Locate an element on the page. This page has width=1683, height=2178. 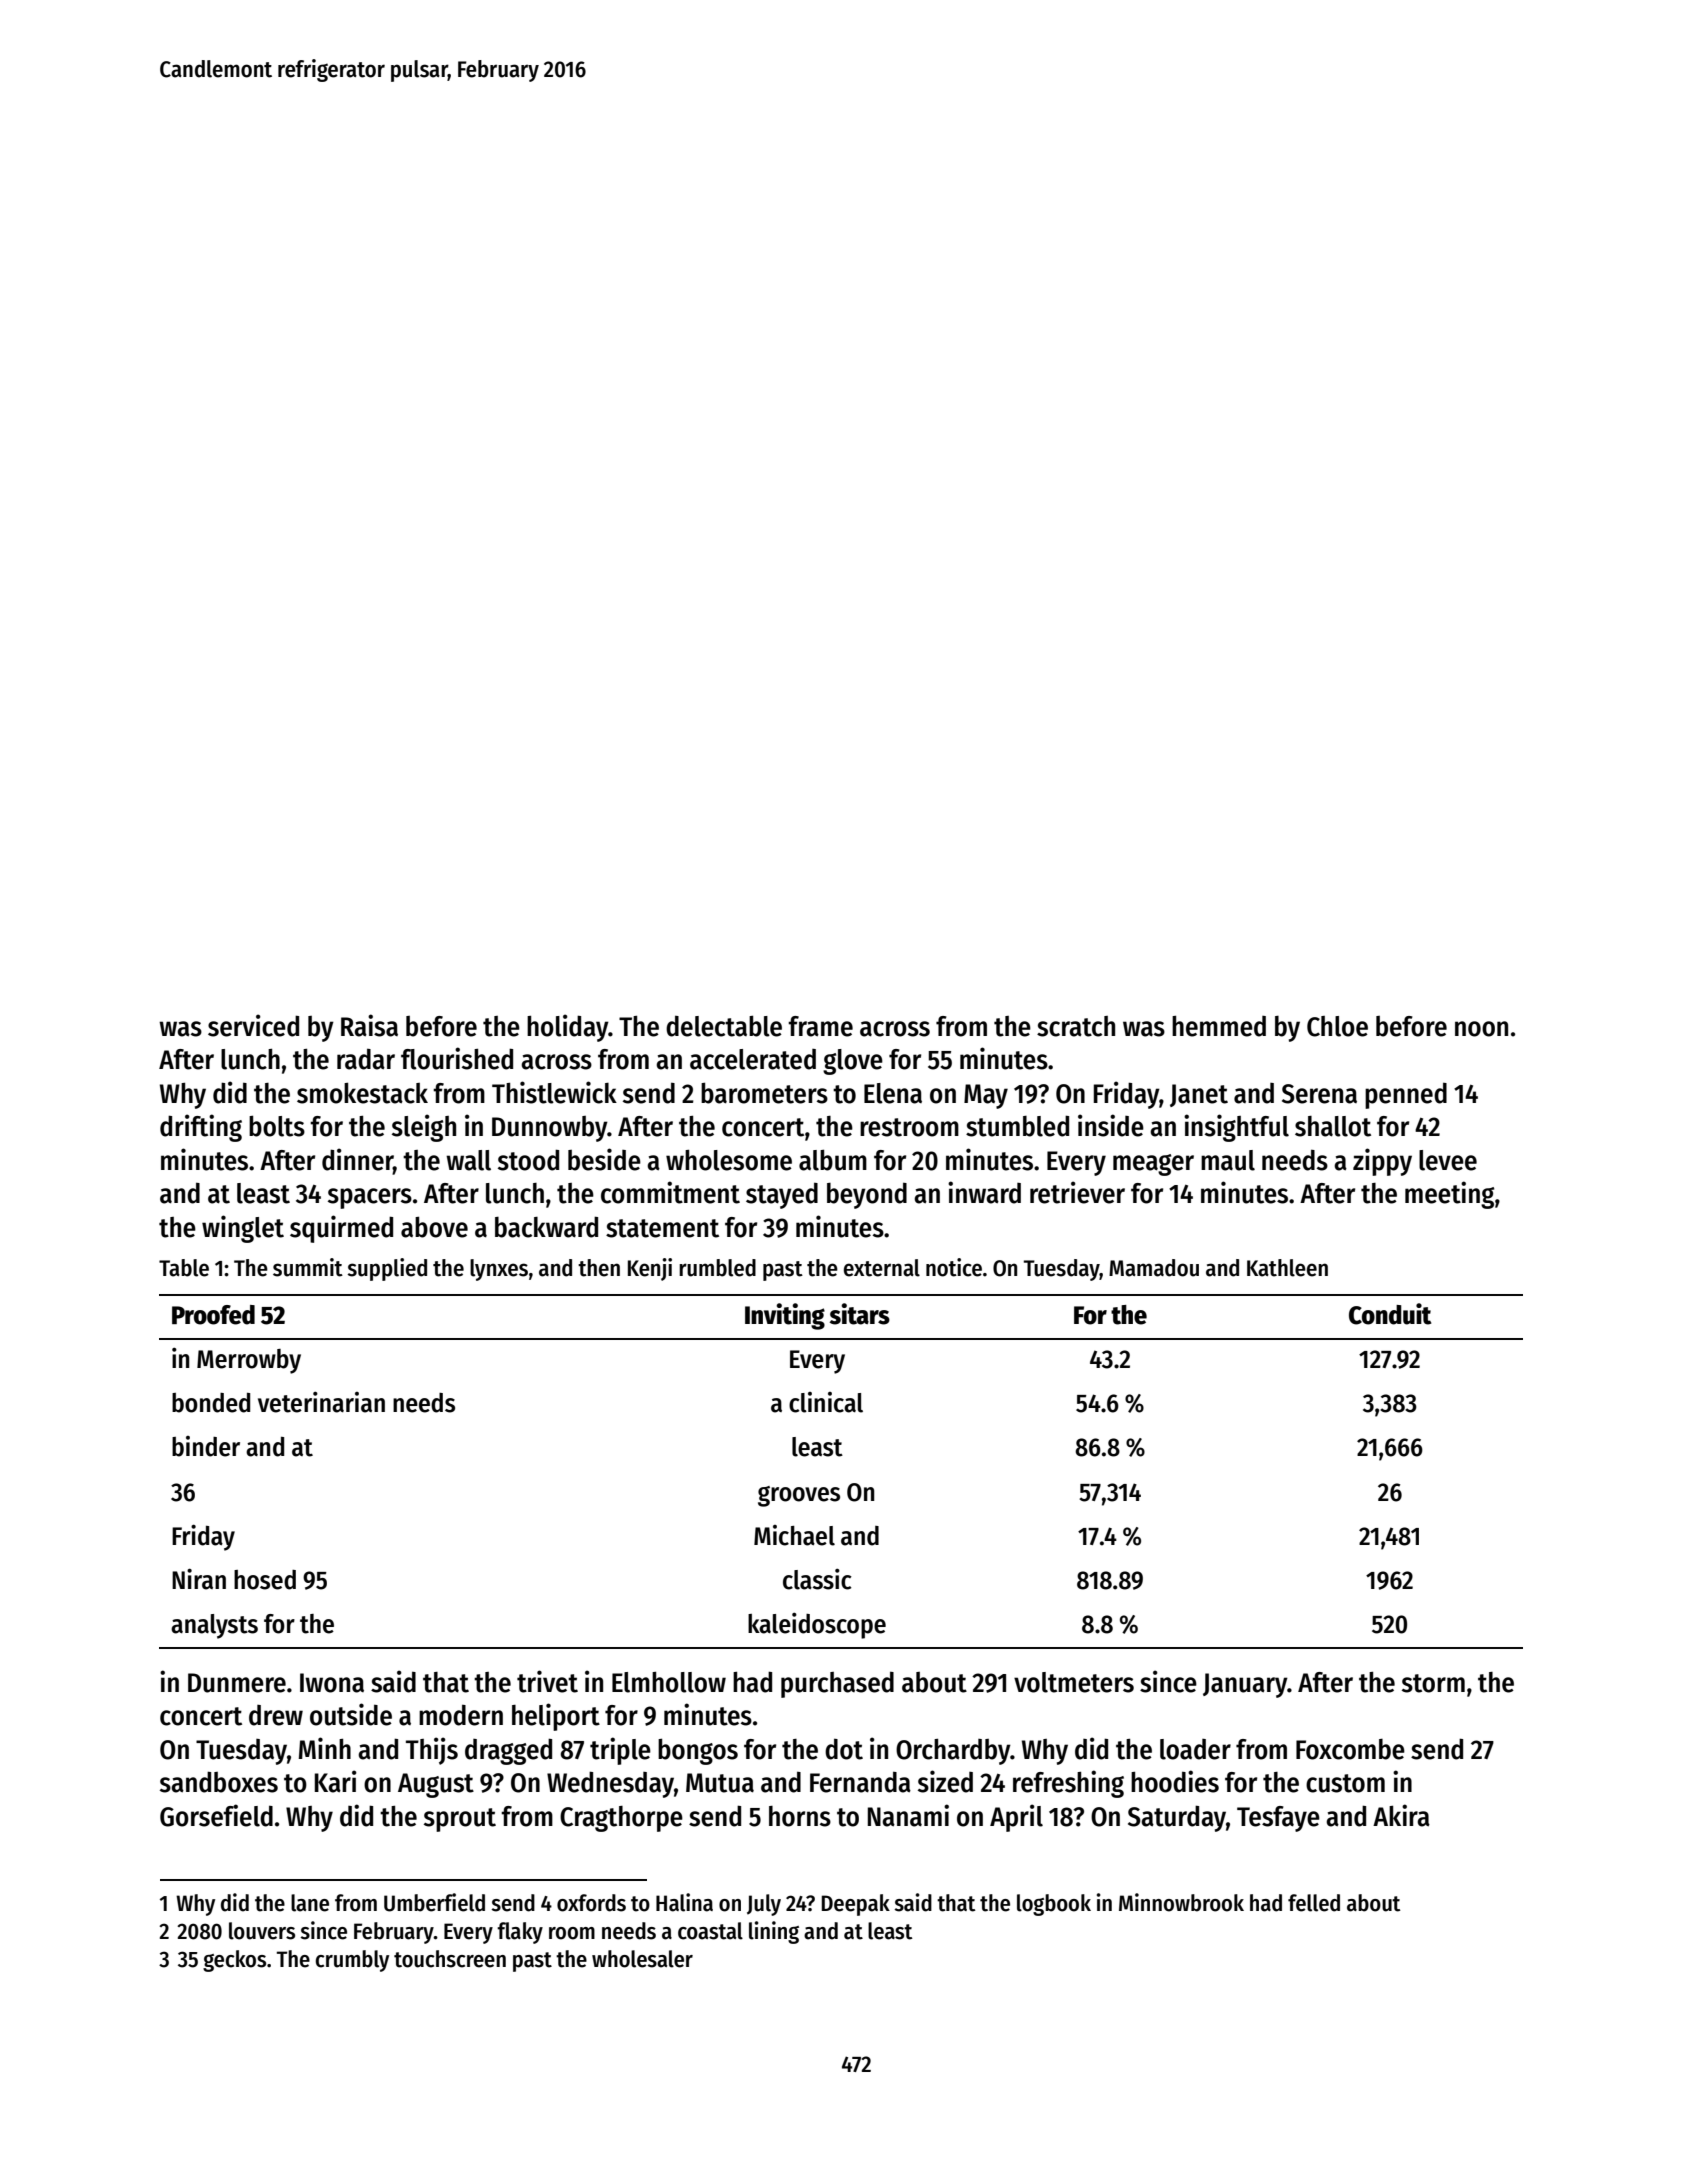
Kathleen is located at coordinates (1287, 1268).
